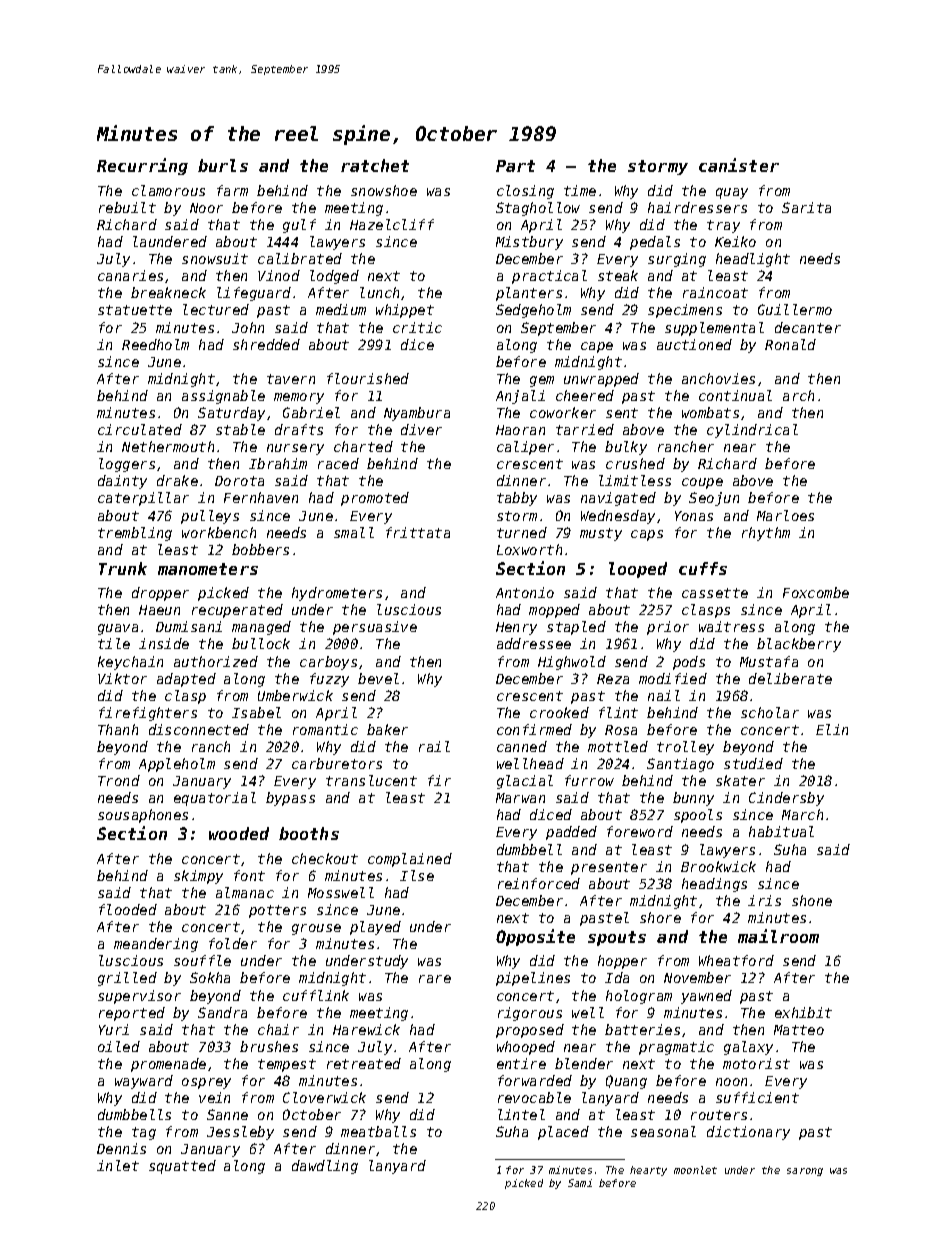 The height and width of the image is (1233, 952). What do you see at coordinates (799, 645) in the image?
I see `blackberry` at bounding box center [799, 645].
